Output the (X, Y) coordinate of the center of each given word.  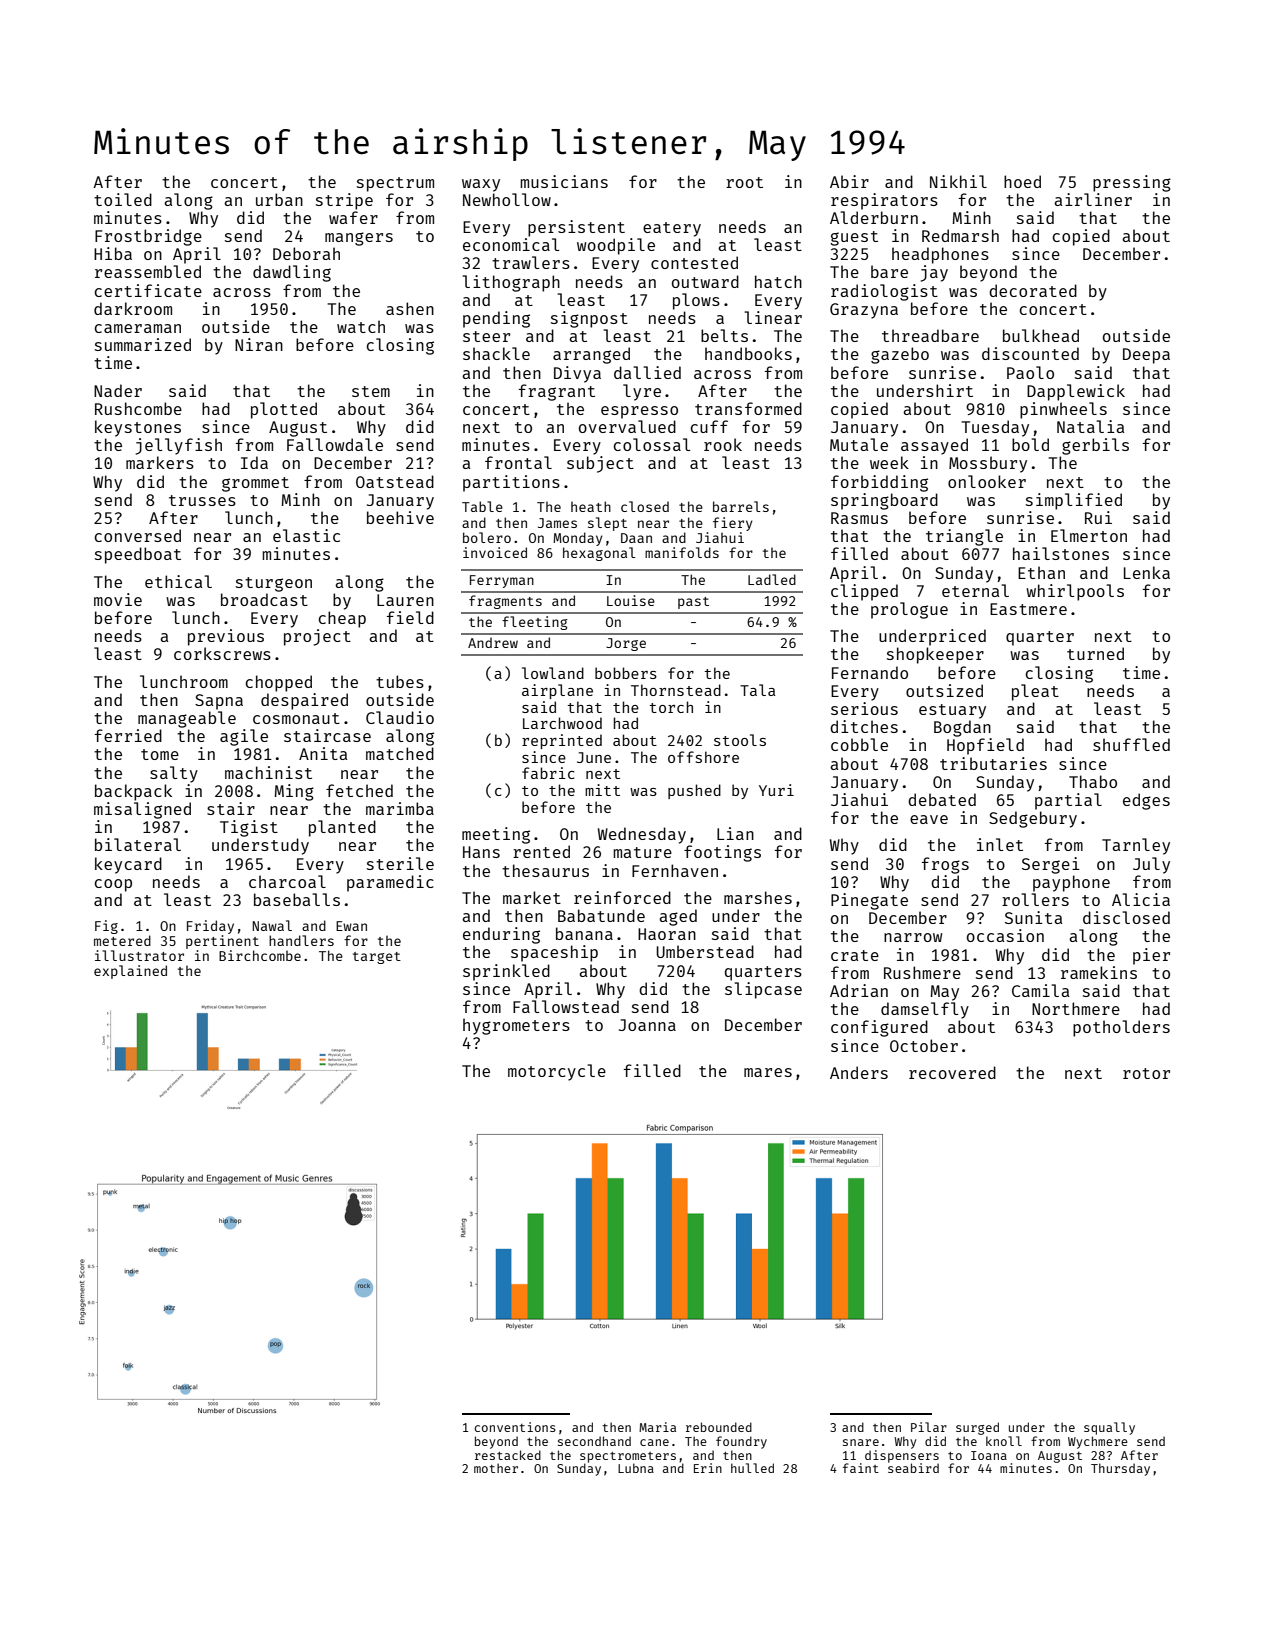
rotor (1146, 1073)
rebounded (719, 1427)
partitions (511, 483)
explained (130, 972)
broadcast (264, 599)
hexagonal (599, 554)
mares (768, 1072)
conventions (515, 1427)
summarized (143, 344)
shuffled (1131, 744)
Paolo (1030, 372)
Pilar (929, 1427)
